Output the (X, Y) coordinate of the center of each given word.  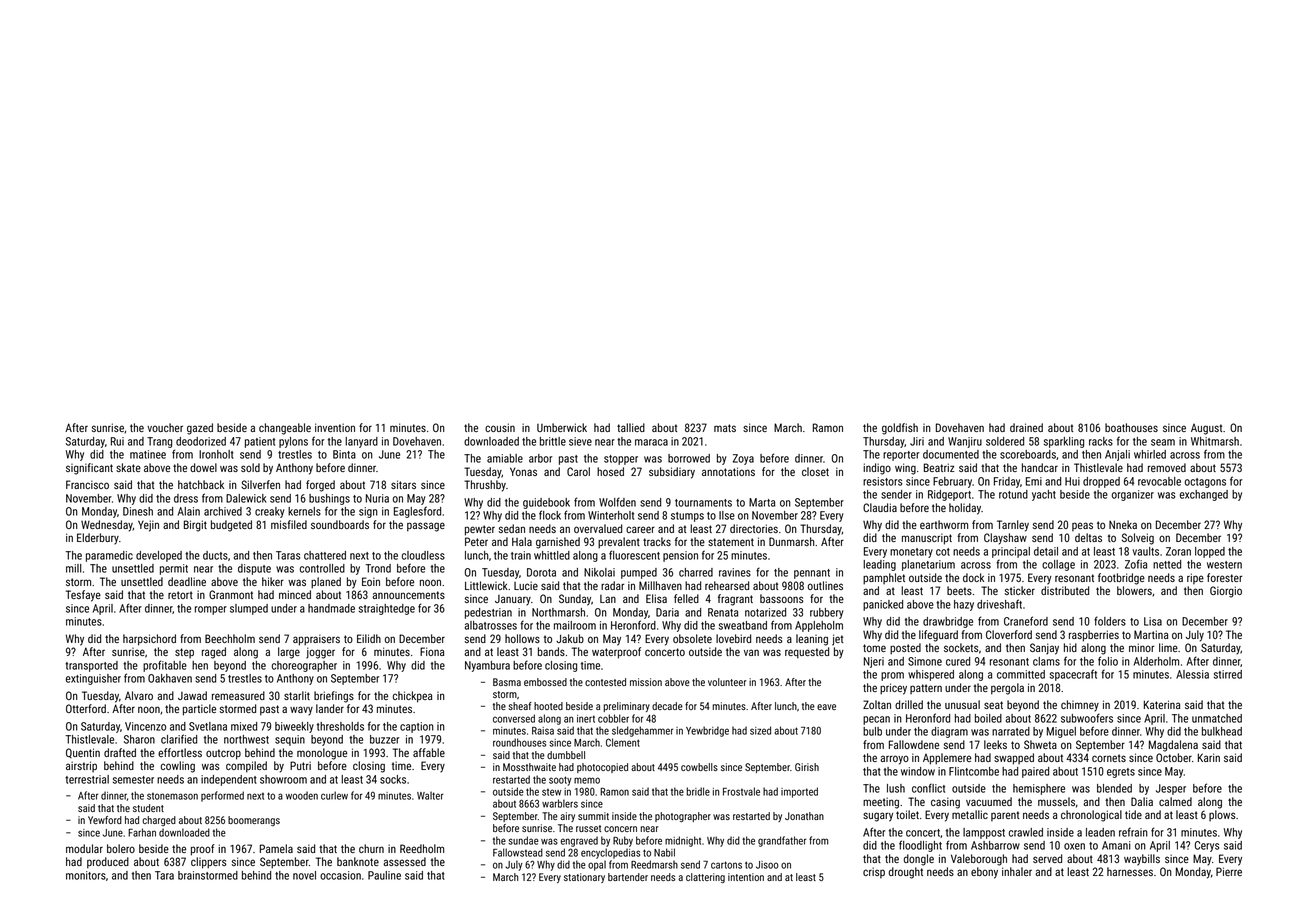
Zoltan (877, 704)
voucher (165, 427)
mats (725, 428)
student (148, 808)
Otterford (86, 708)
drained (1026, 427)
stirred (1228, 674)
